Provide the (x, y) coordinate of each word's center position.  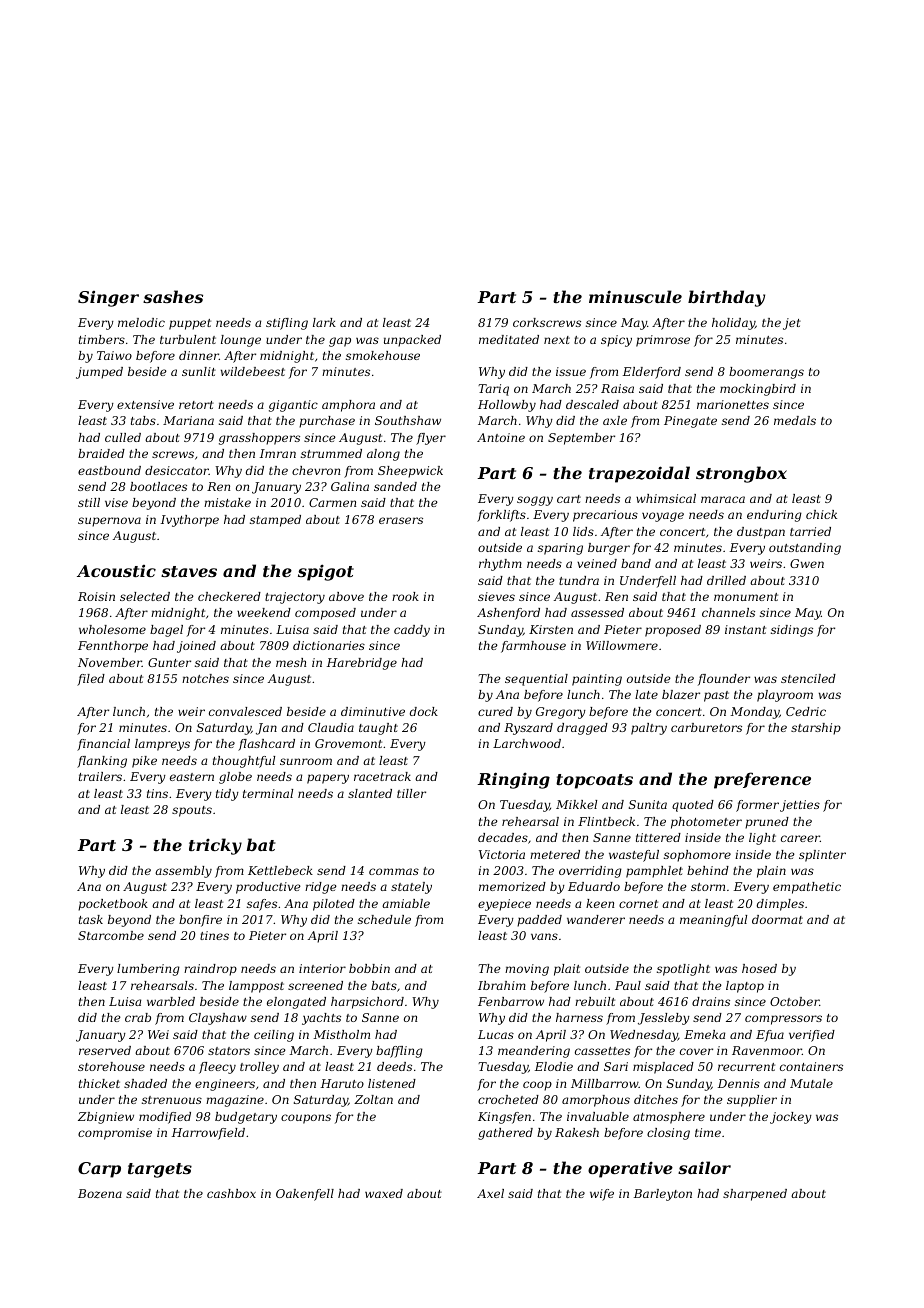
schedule (384, 919)
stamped (275, 521)
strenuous (172, 1100)
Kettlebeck (280, 870)
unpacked (412, 341)
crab (138, 1017)
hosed (759, 968)
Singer (108, 299)
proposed (673, 631)
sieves (496, 596)
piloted (334, 905)
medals (795, 420)
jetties (800, 806)
